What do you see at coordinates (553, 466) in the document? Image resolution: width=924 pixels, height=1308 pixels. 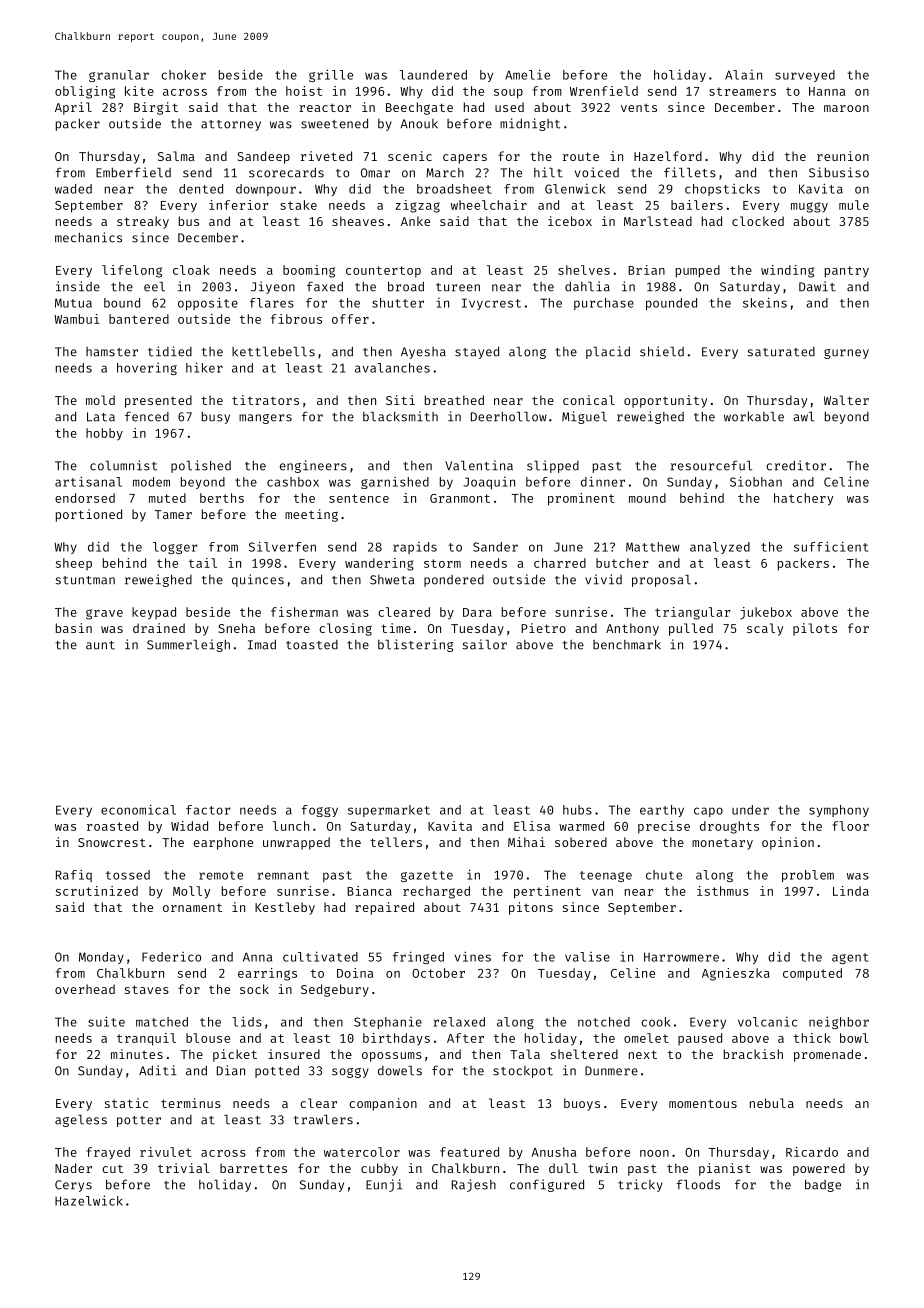 I see `slipped` at bounding box center [553, 466].
